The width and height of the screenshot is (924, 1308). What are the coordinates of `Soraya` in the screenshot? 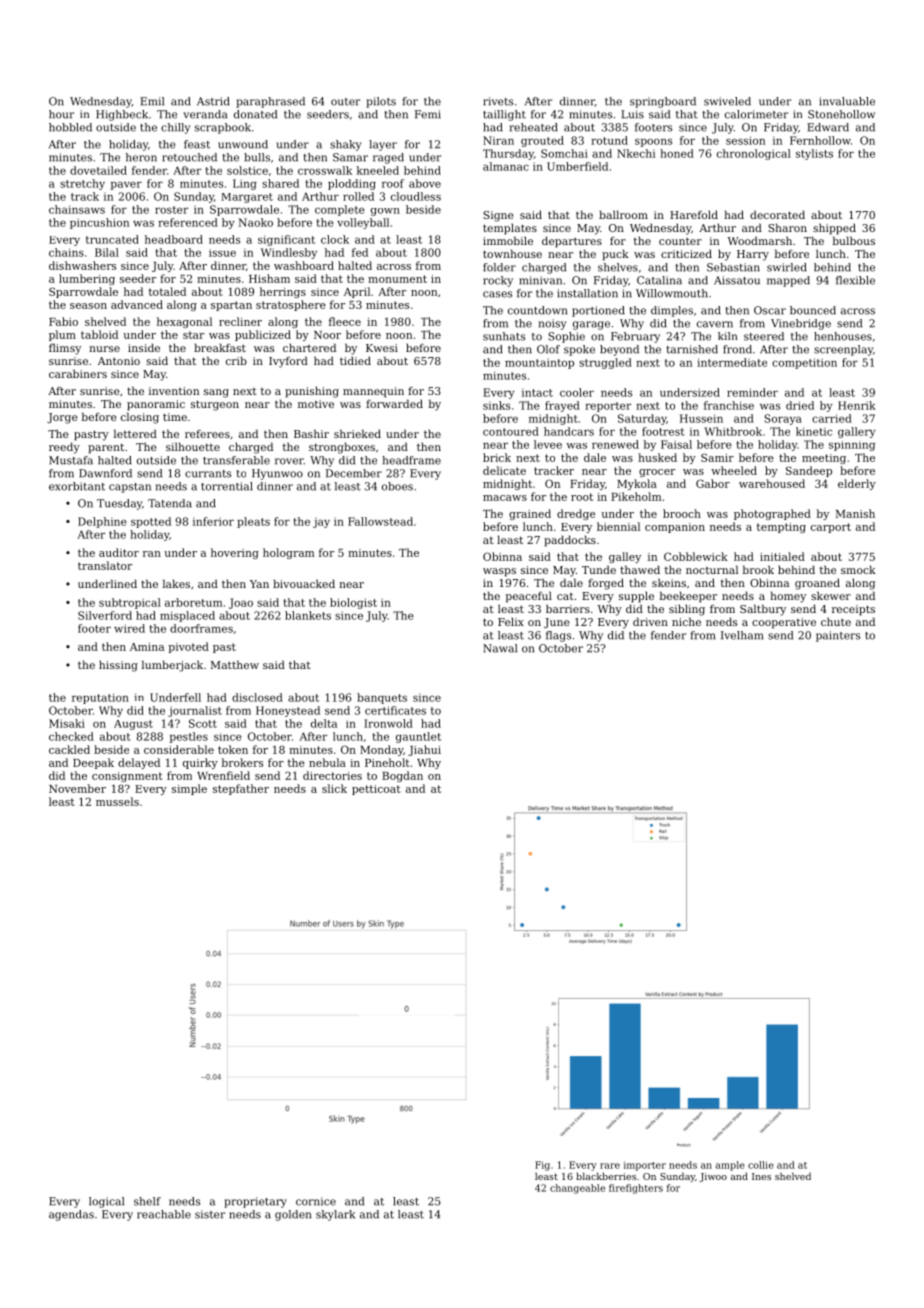 It's located at (783, 419).
